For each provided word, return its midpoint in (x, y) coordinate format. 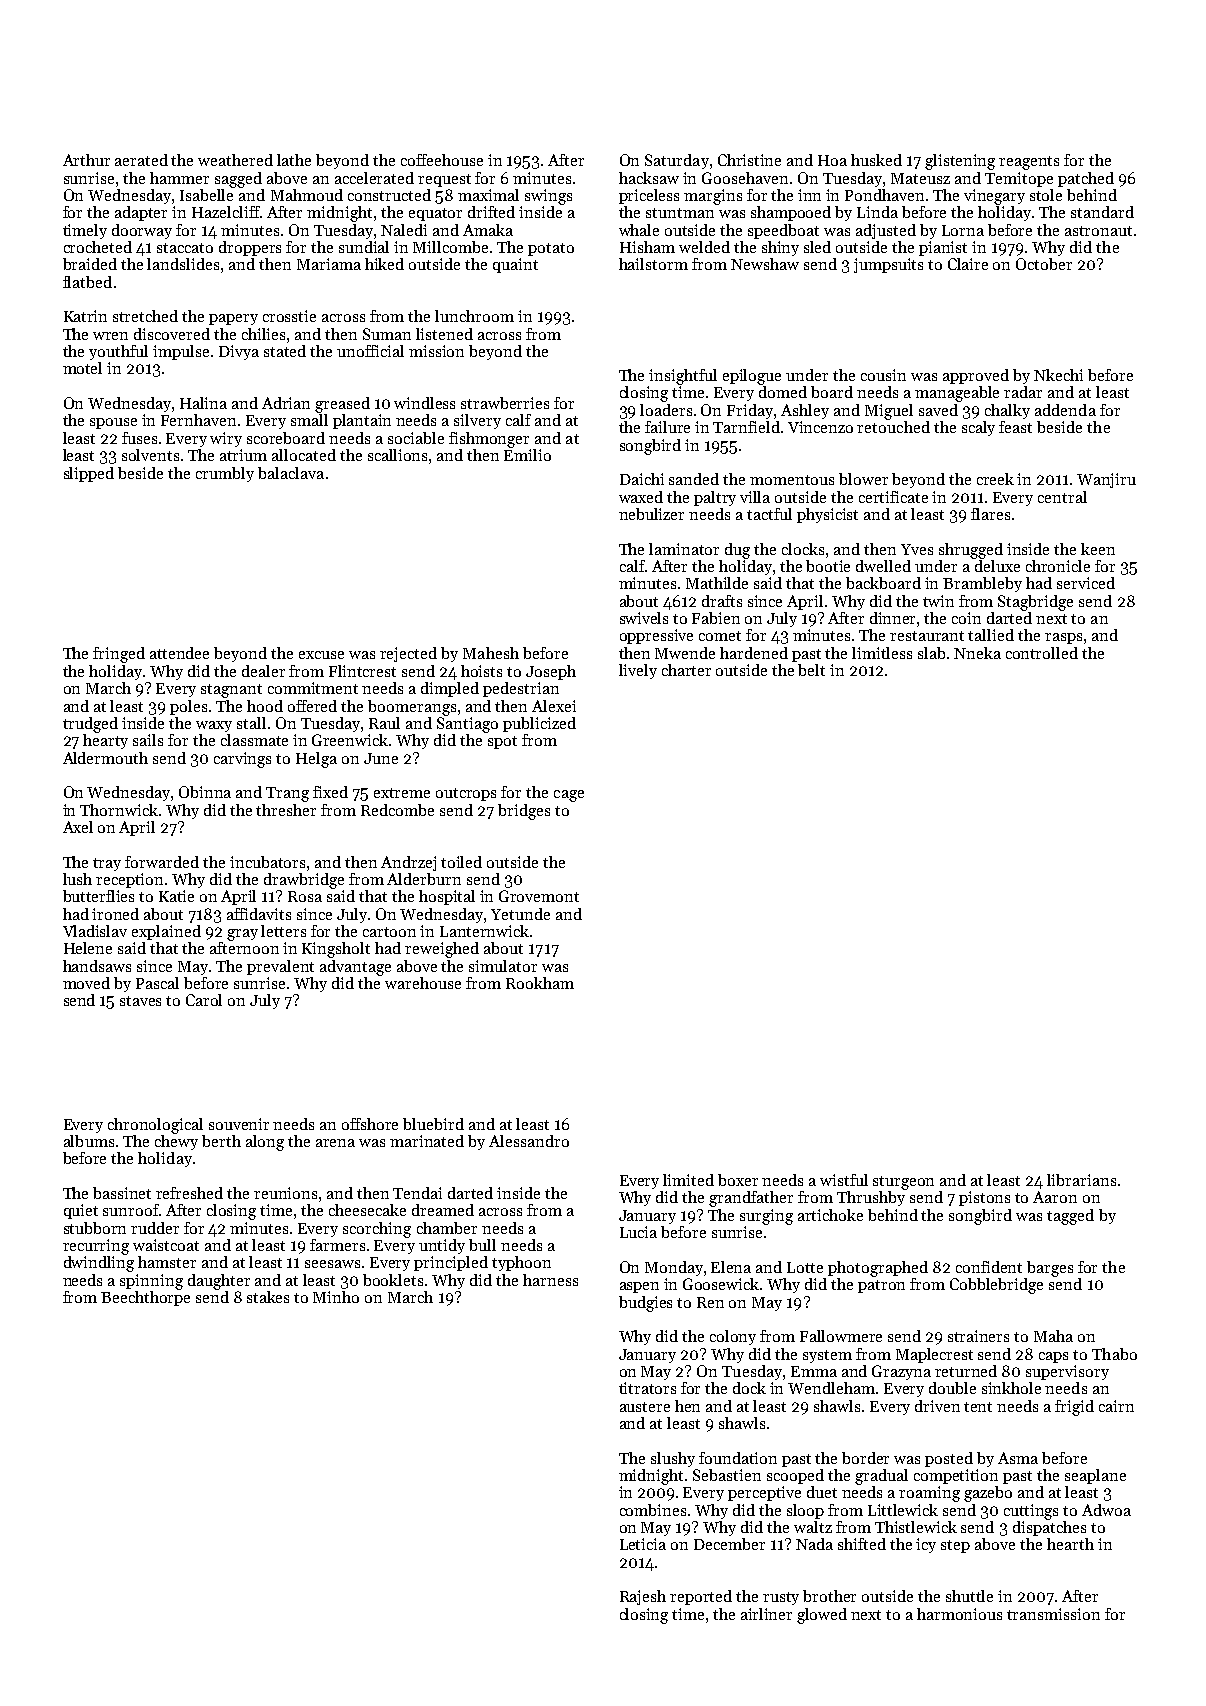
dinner (892, 618)
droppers (250, 248)
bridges (524, 812)
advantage (355, 968)
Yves (917, 549)
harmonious (959, 1614)
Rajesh (643, 1597)
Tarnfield (746, 427)
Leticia (643, 1544)
